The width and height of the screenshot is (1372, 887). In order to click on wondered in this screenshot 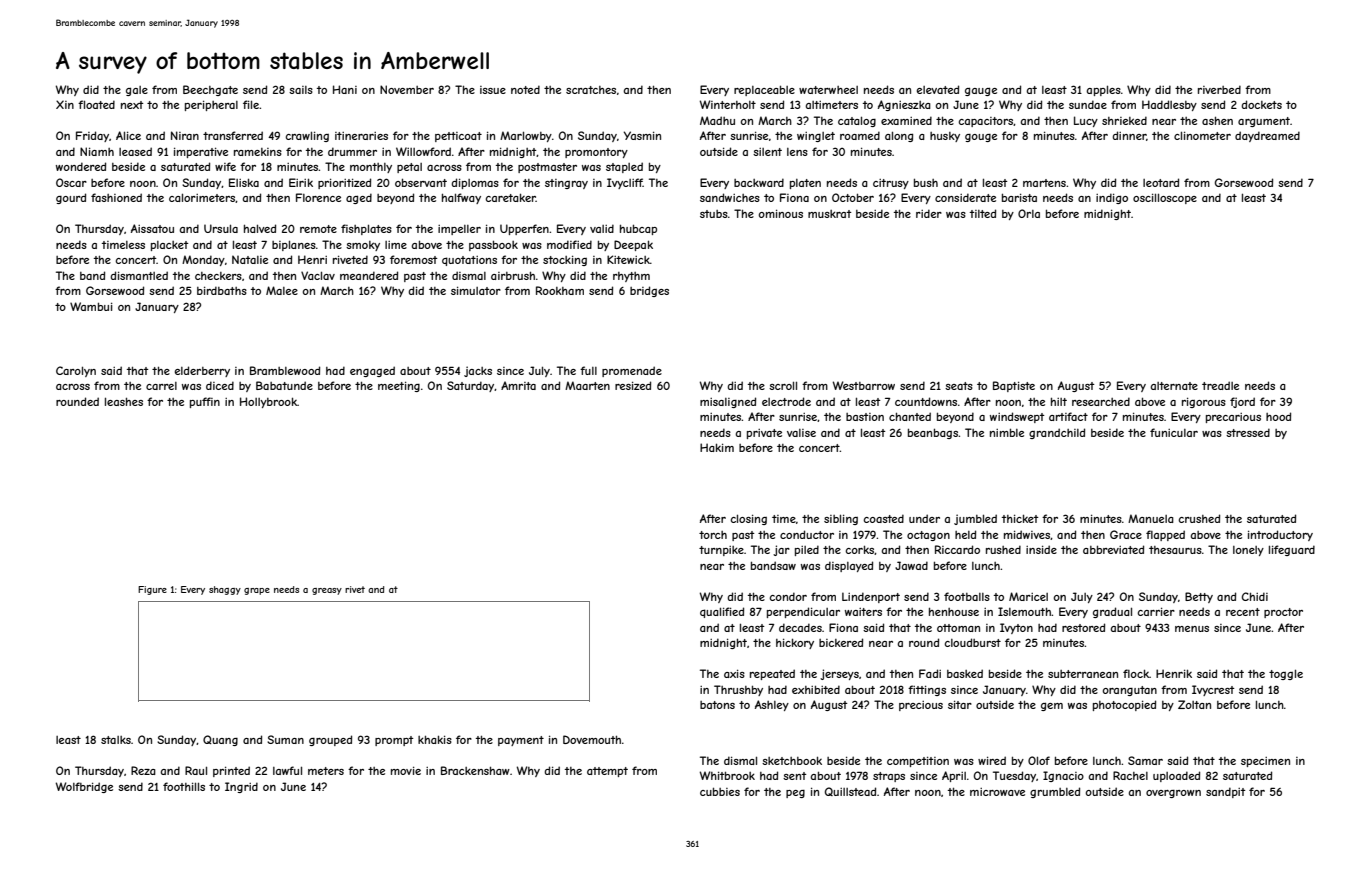, I will do `click(81, 166)`.
